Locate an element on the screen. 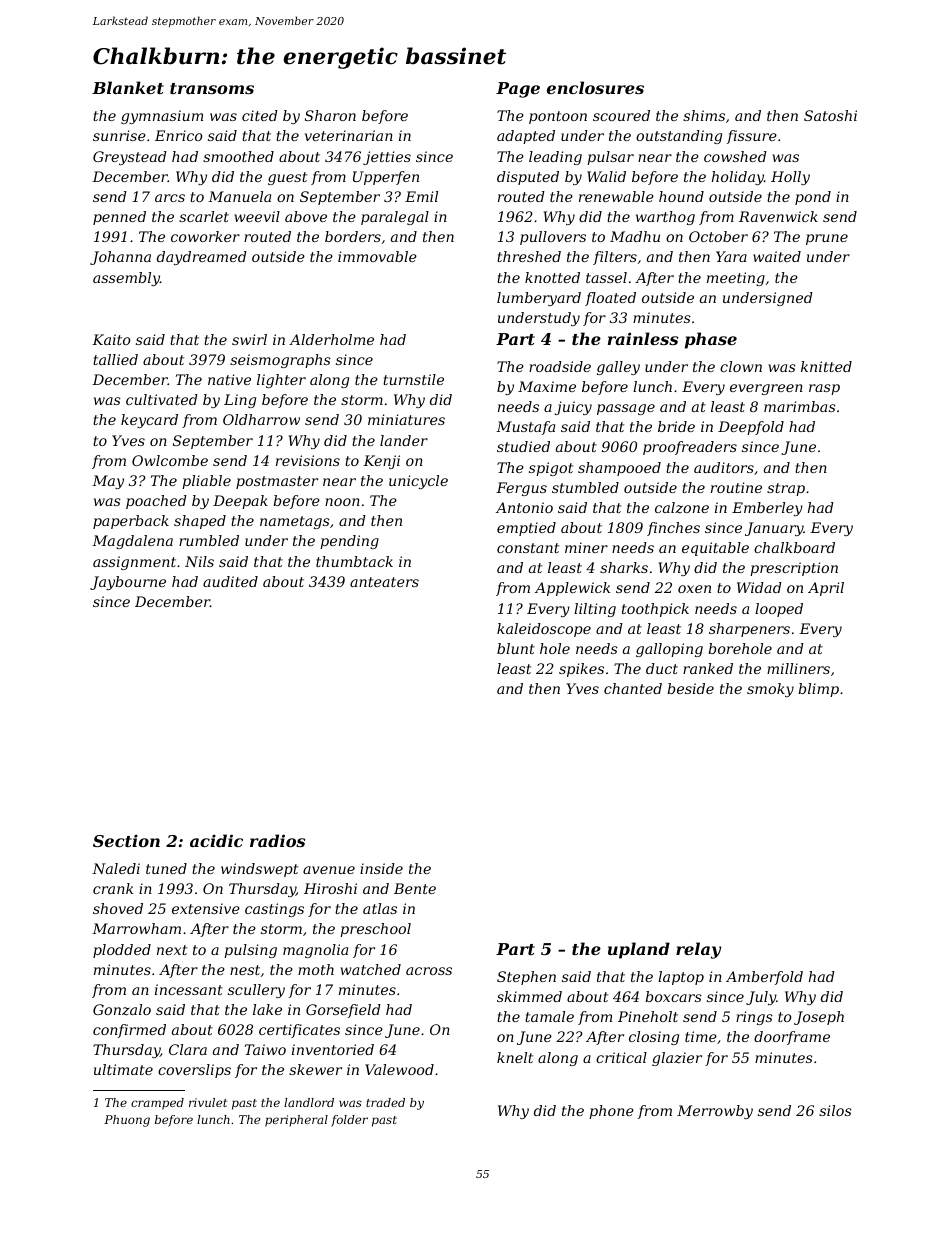 The image size is (952, 1233). blunt is located at coordinates (516, 648).
